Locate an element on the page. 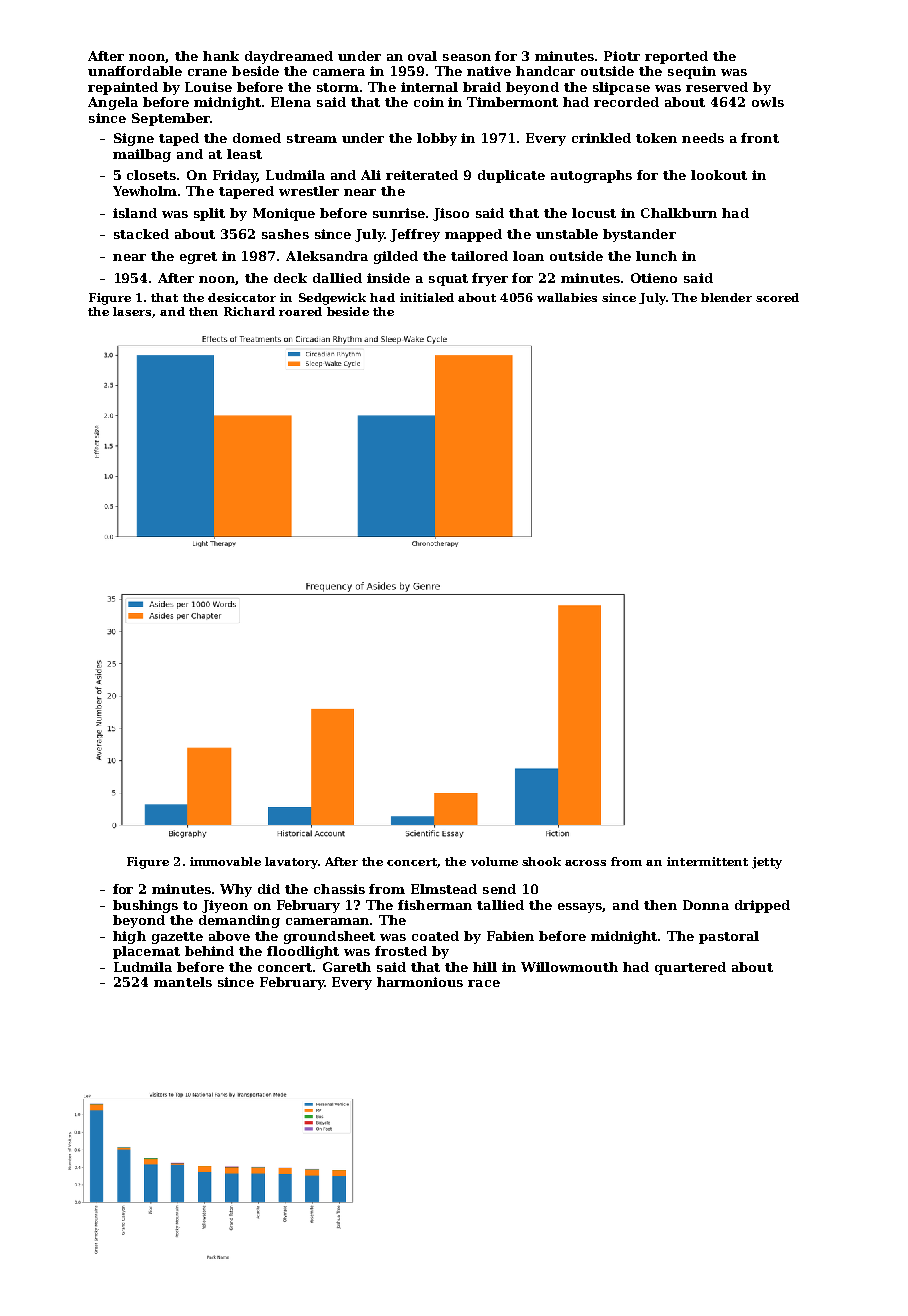  mantels is located at coordinates (183, 982).
